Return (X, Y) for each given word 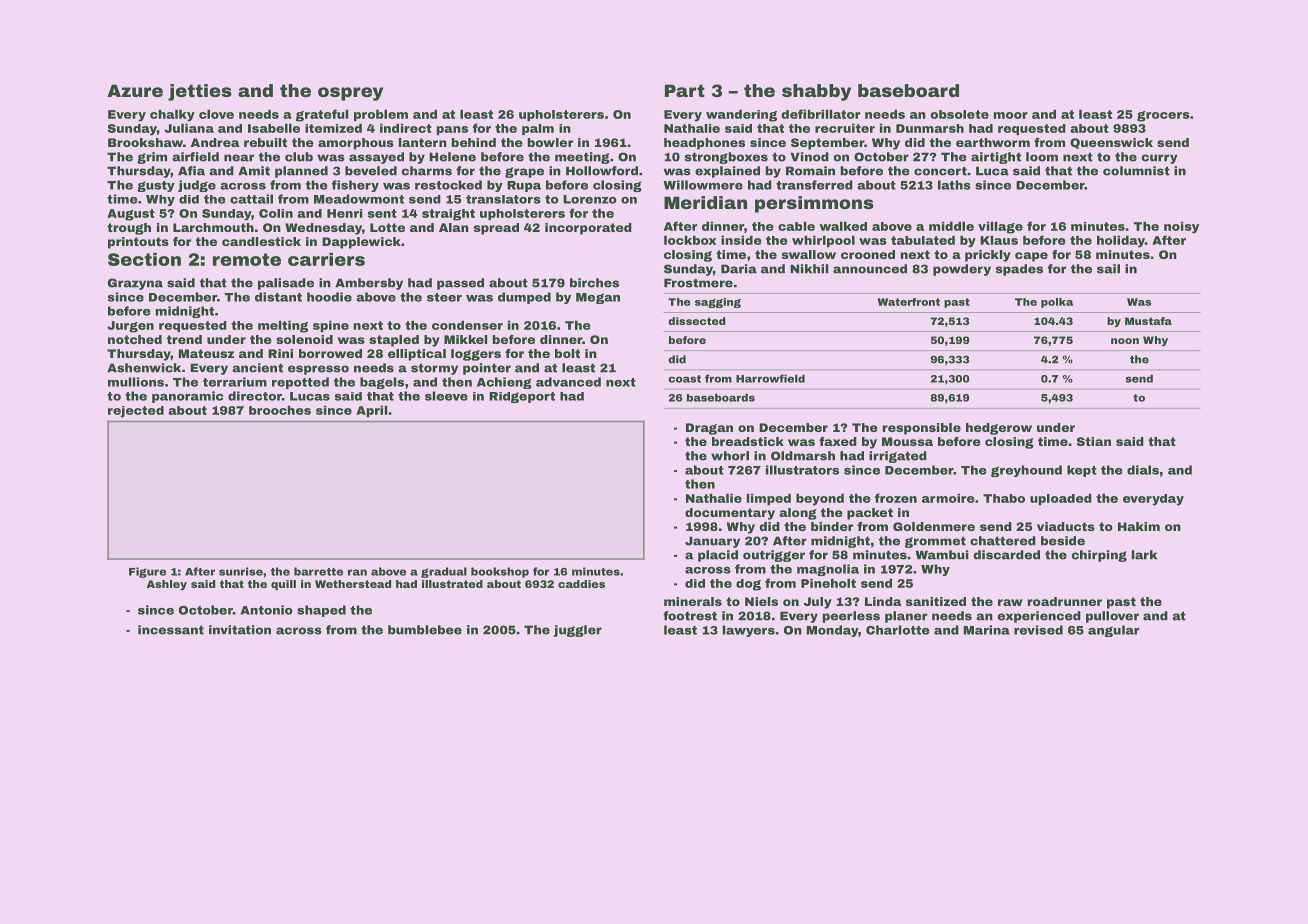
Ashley (167, 585)
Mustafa (1148, 321)
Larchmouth (213, 227)
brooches (280, 410)
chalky (172, 115)
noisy (1181, 228)
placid (718, 556)
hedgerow (999, 429)
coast (684, 379)
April (371, 411)
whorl (730, 456)
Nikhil (809, 268)
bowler (550, 142)
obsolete (959, 114)
